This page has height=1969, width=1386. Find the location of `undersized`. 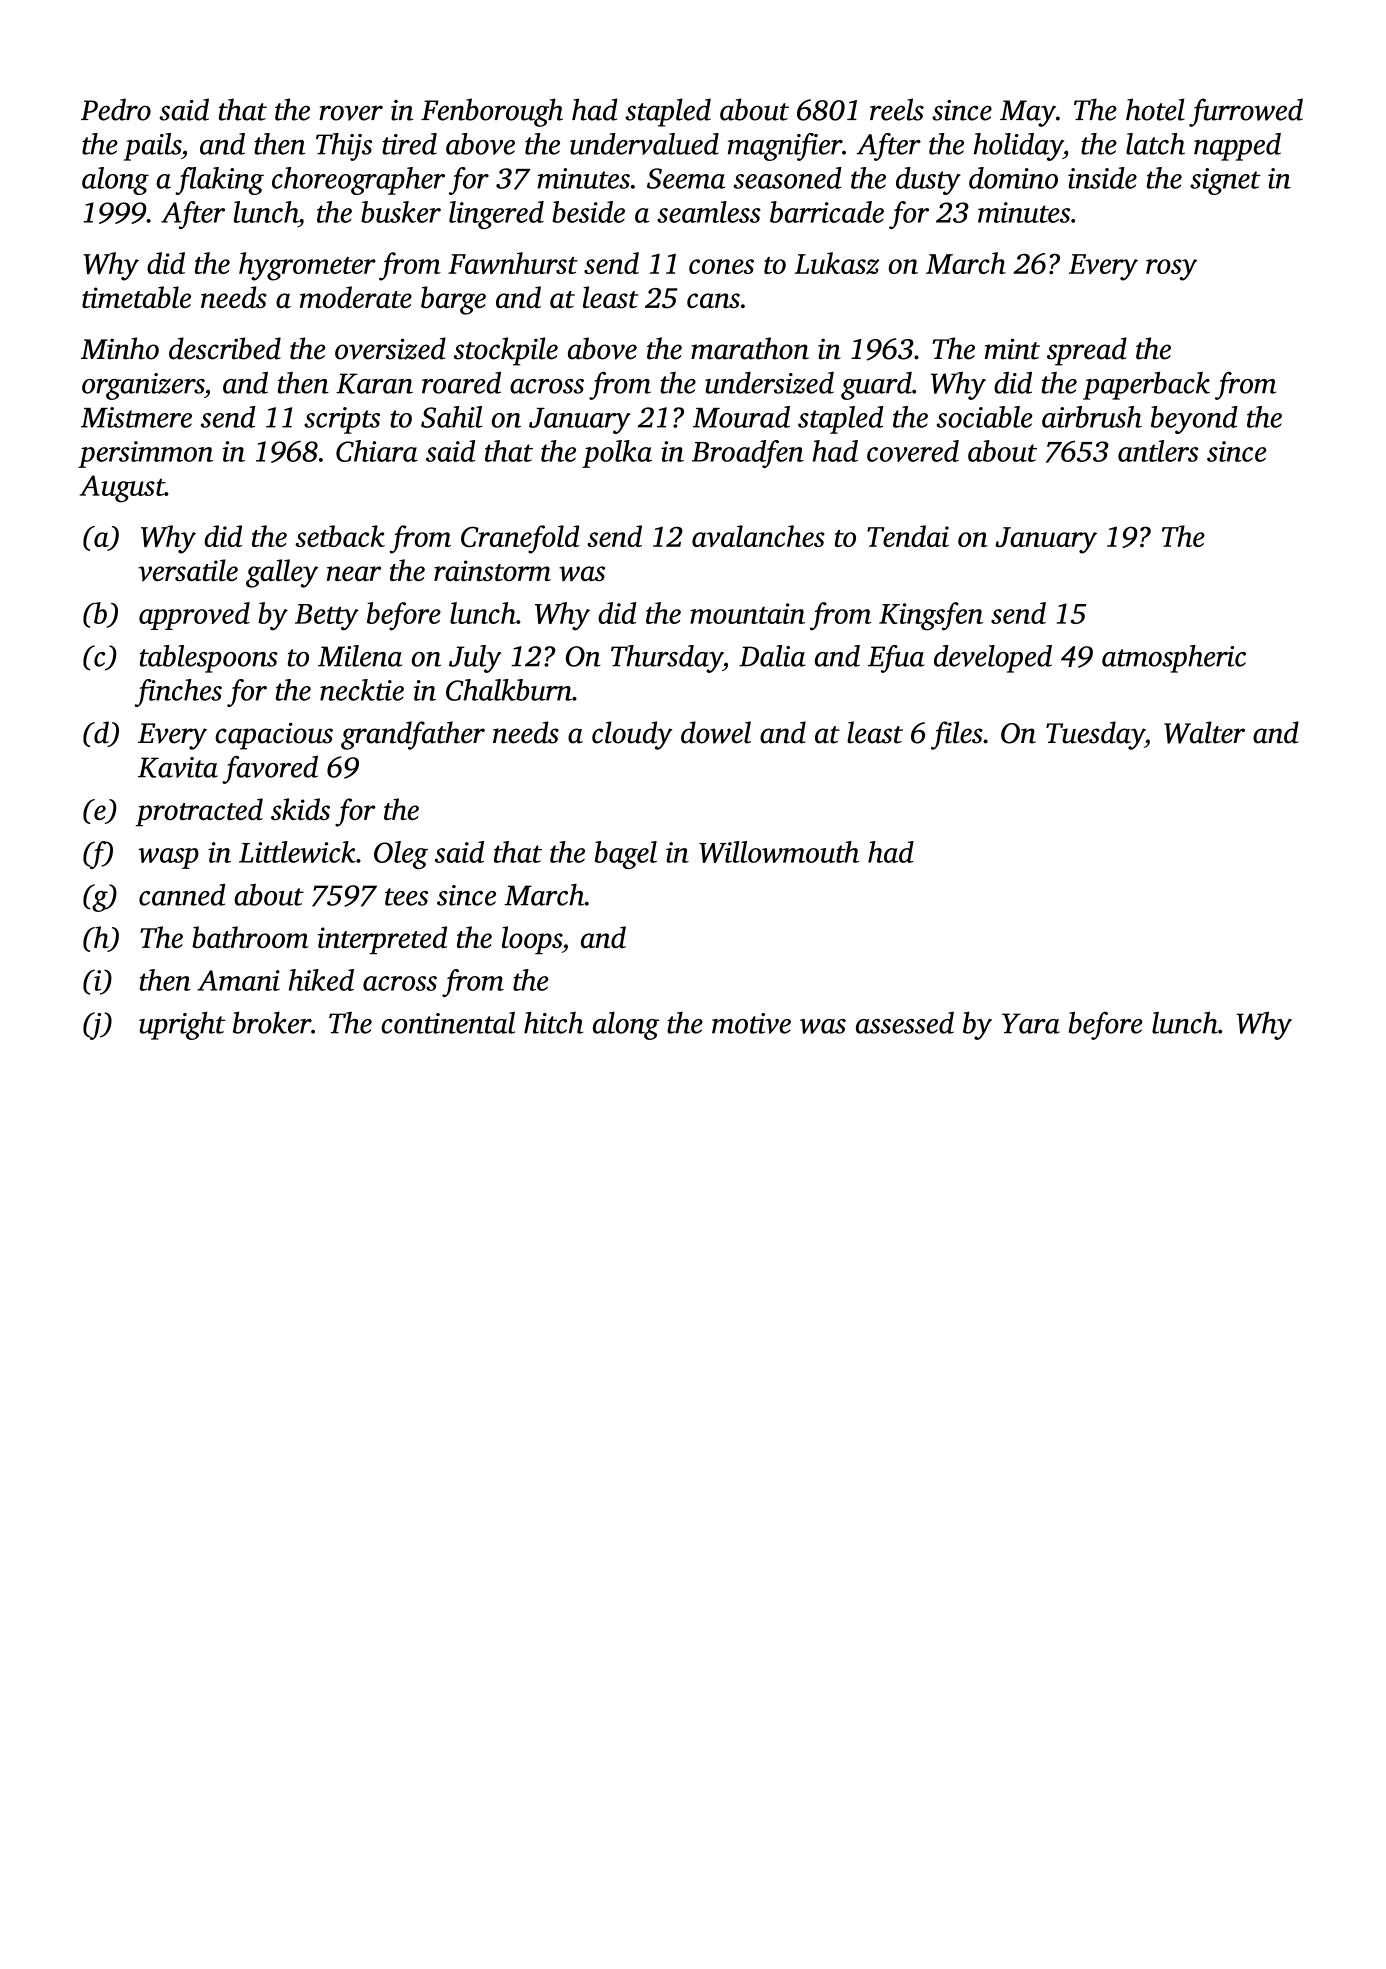

undersized is located at coordinates (769, 383).
